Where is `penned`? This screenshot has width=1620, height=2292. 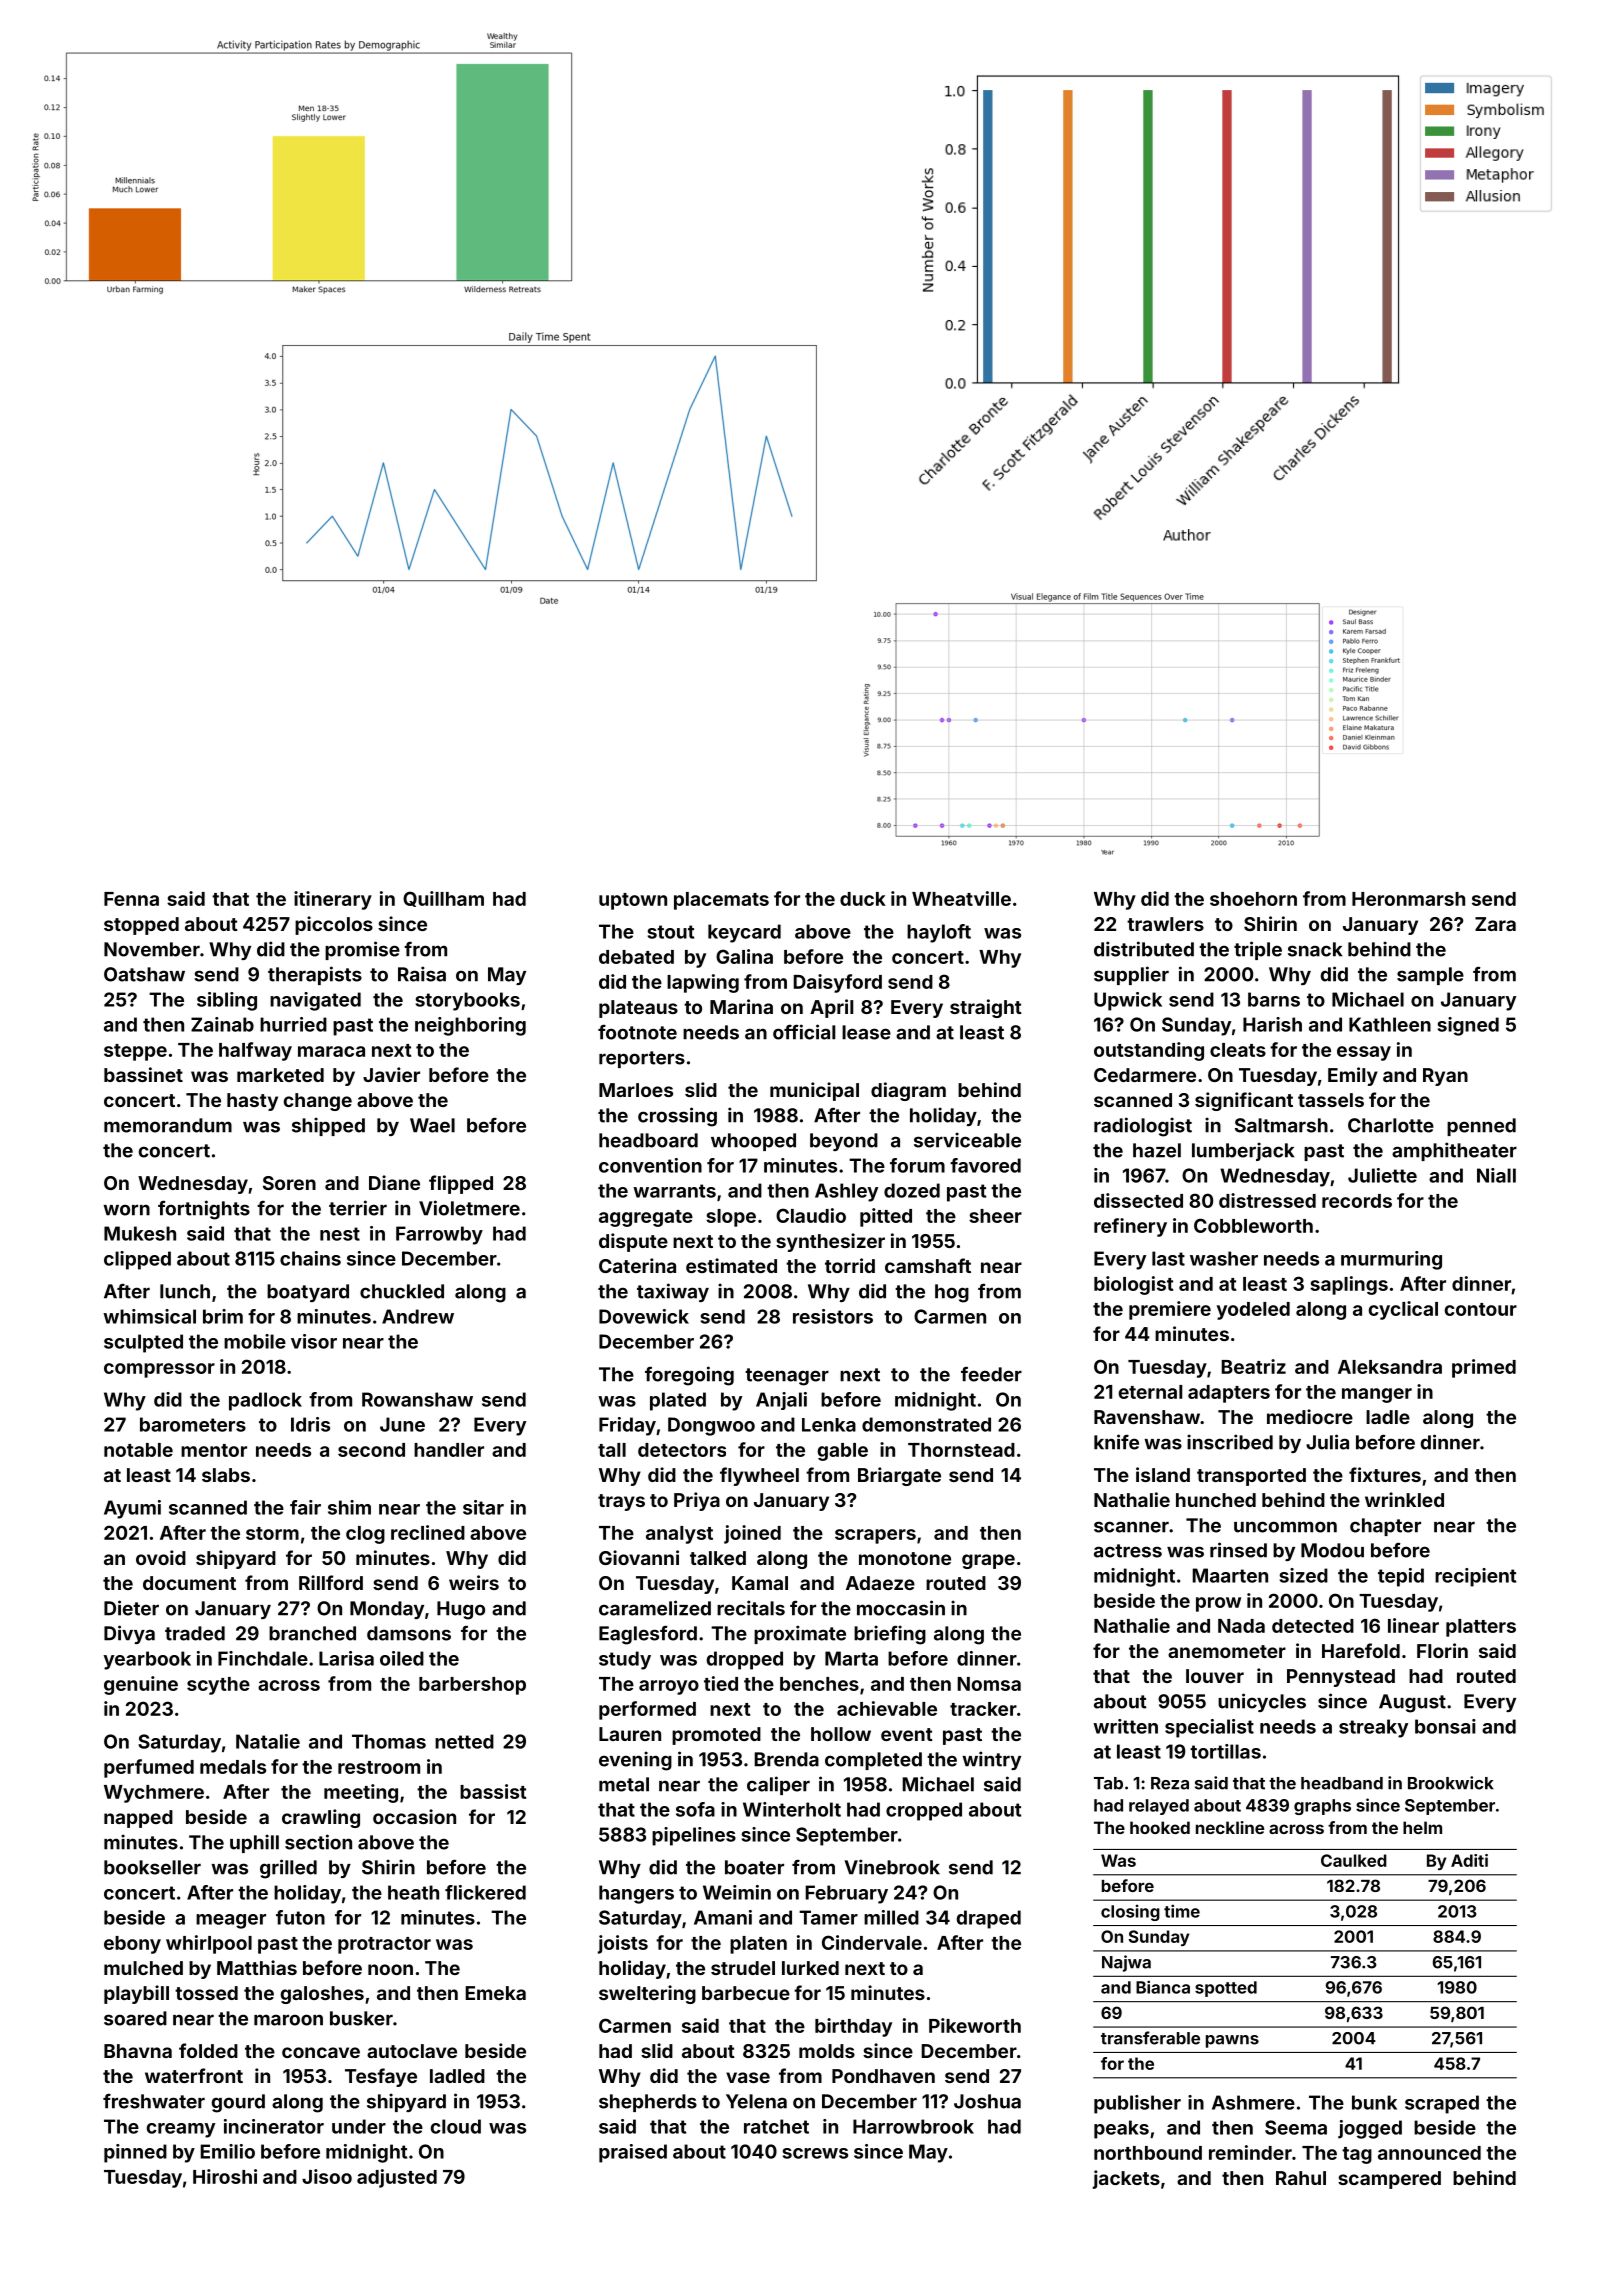
penned is located at coordinates (1481, 1127).
